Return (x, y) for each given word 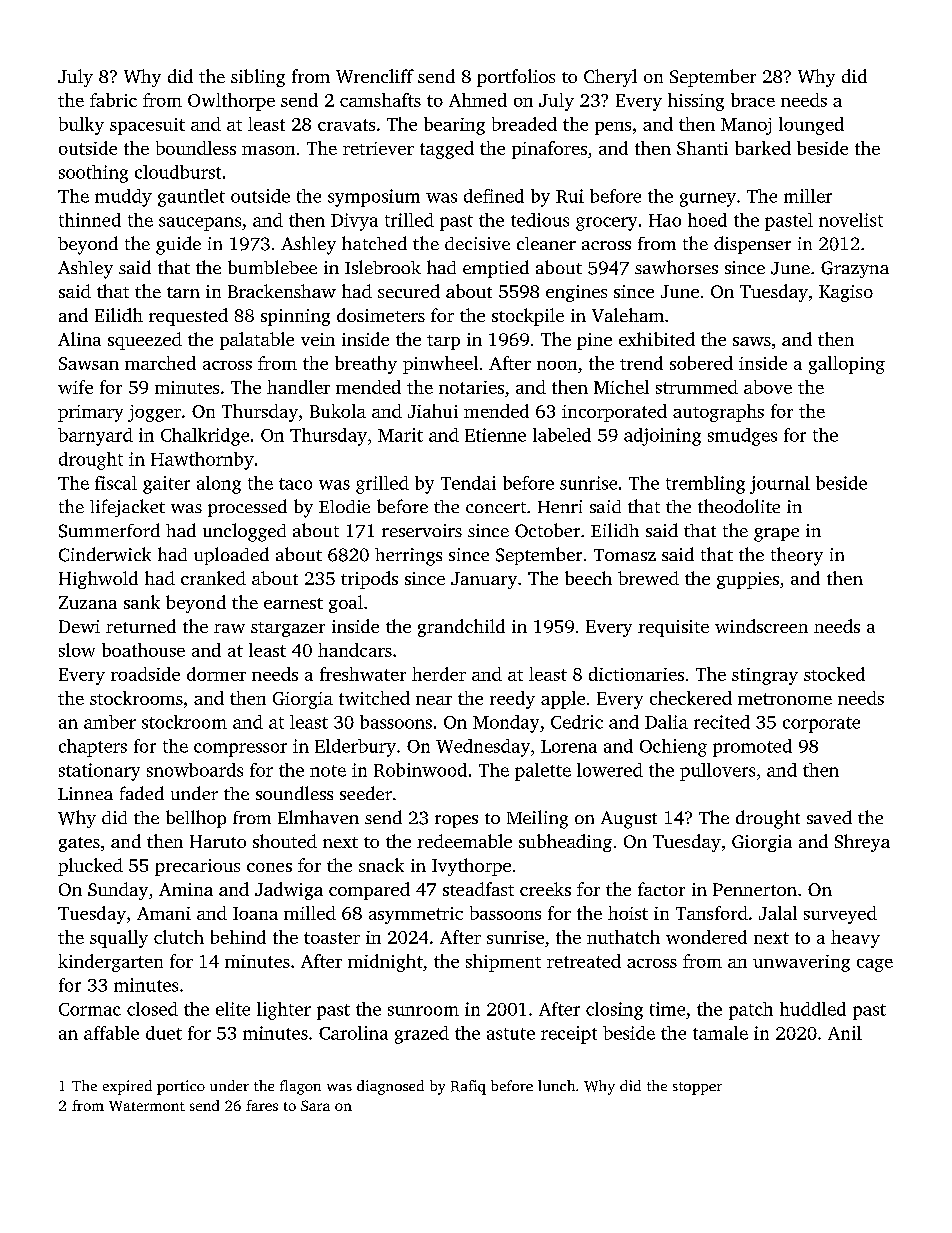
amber (110, 722)
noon (557, 365)
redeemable (464, 841)
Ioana (255, 913)
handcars (355, 650)
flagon (300, 1087)
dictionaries (636, 674)
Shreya (862, 843)
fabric (113, 100)
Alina (79, 339)
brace (753, 100)
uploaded (231, 556)
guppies (748, 580)
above (768, 387)
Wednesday (483, 748)
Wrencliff (375, 76)
